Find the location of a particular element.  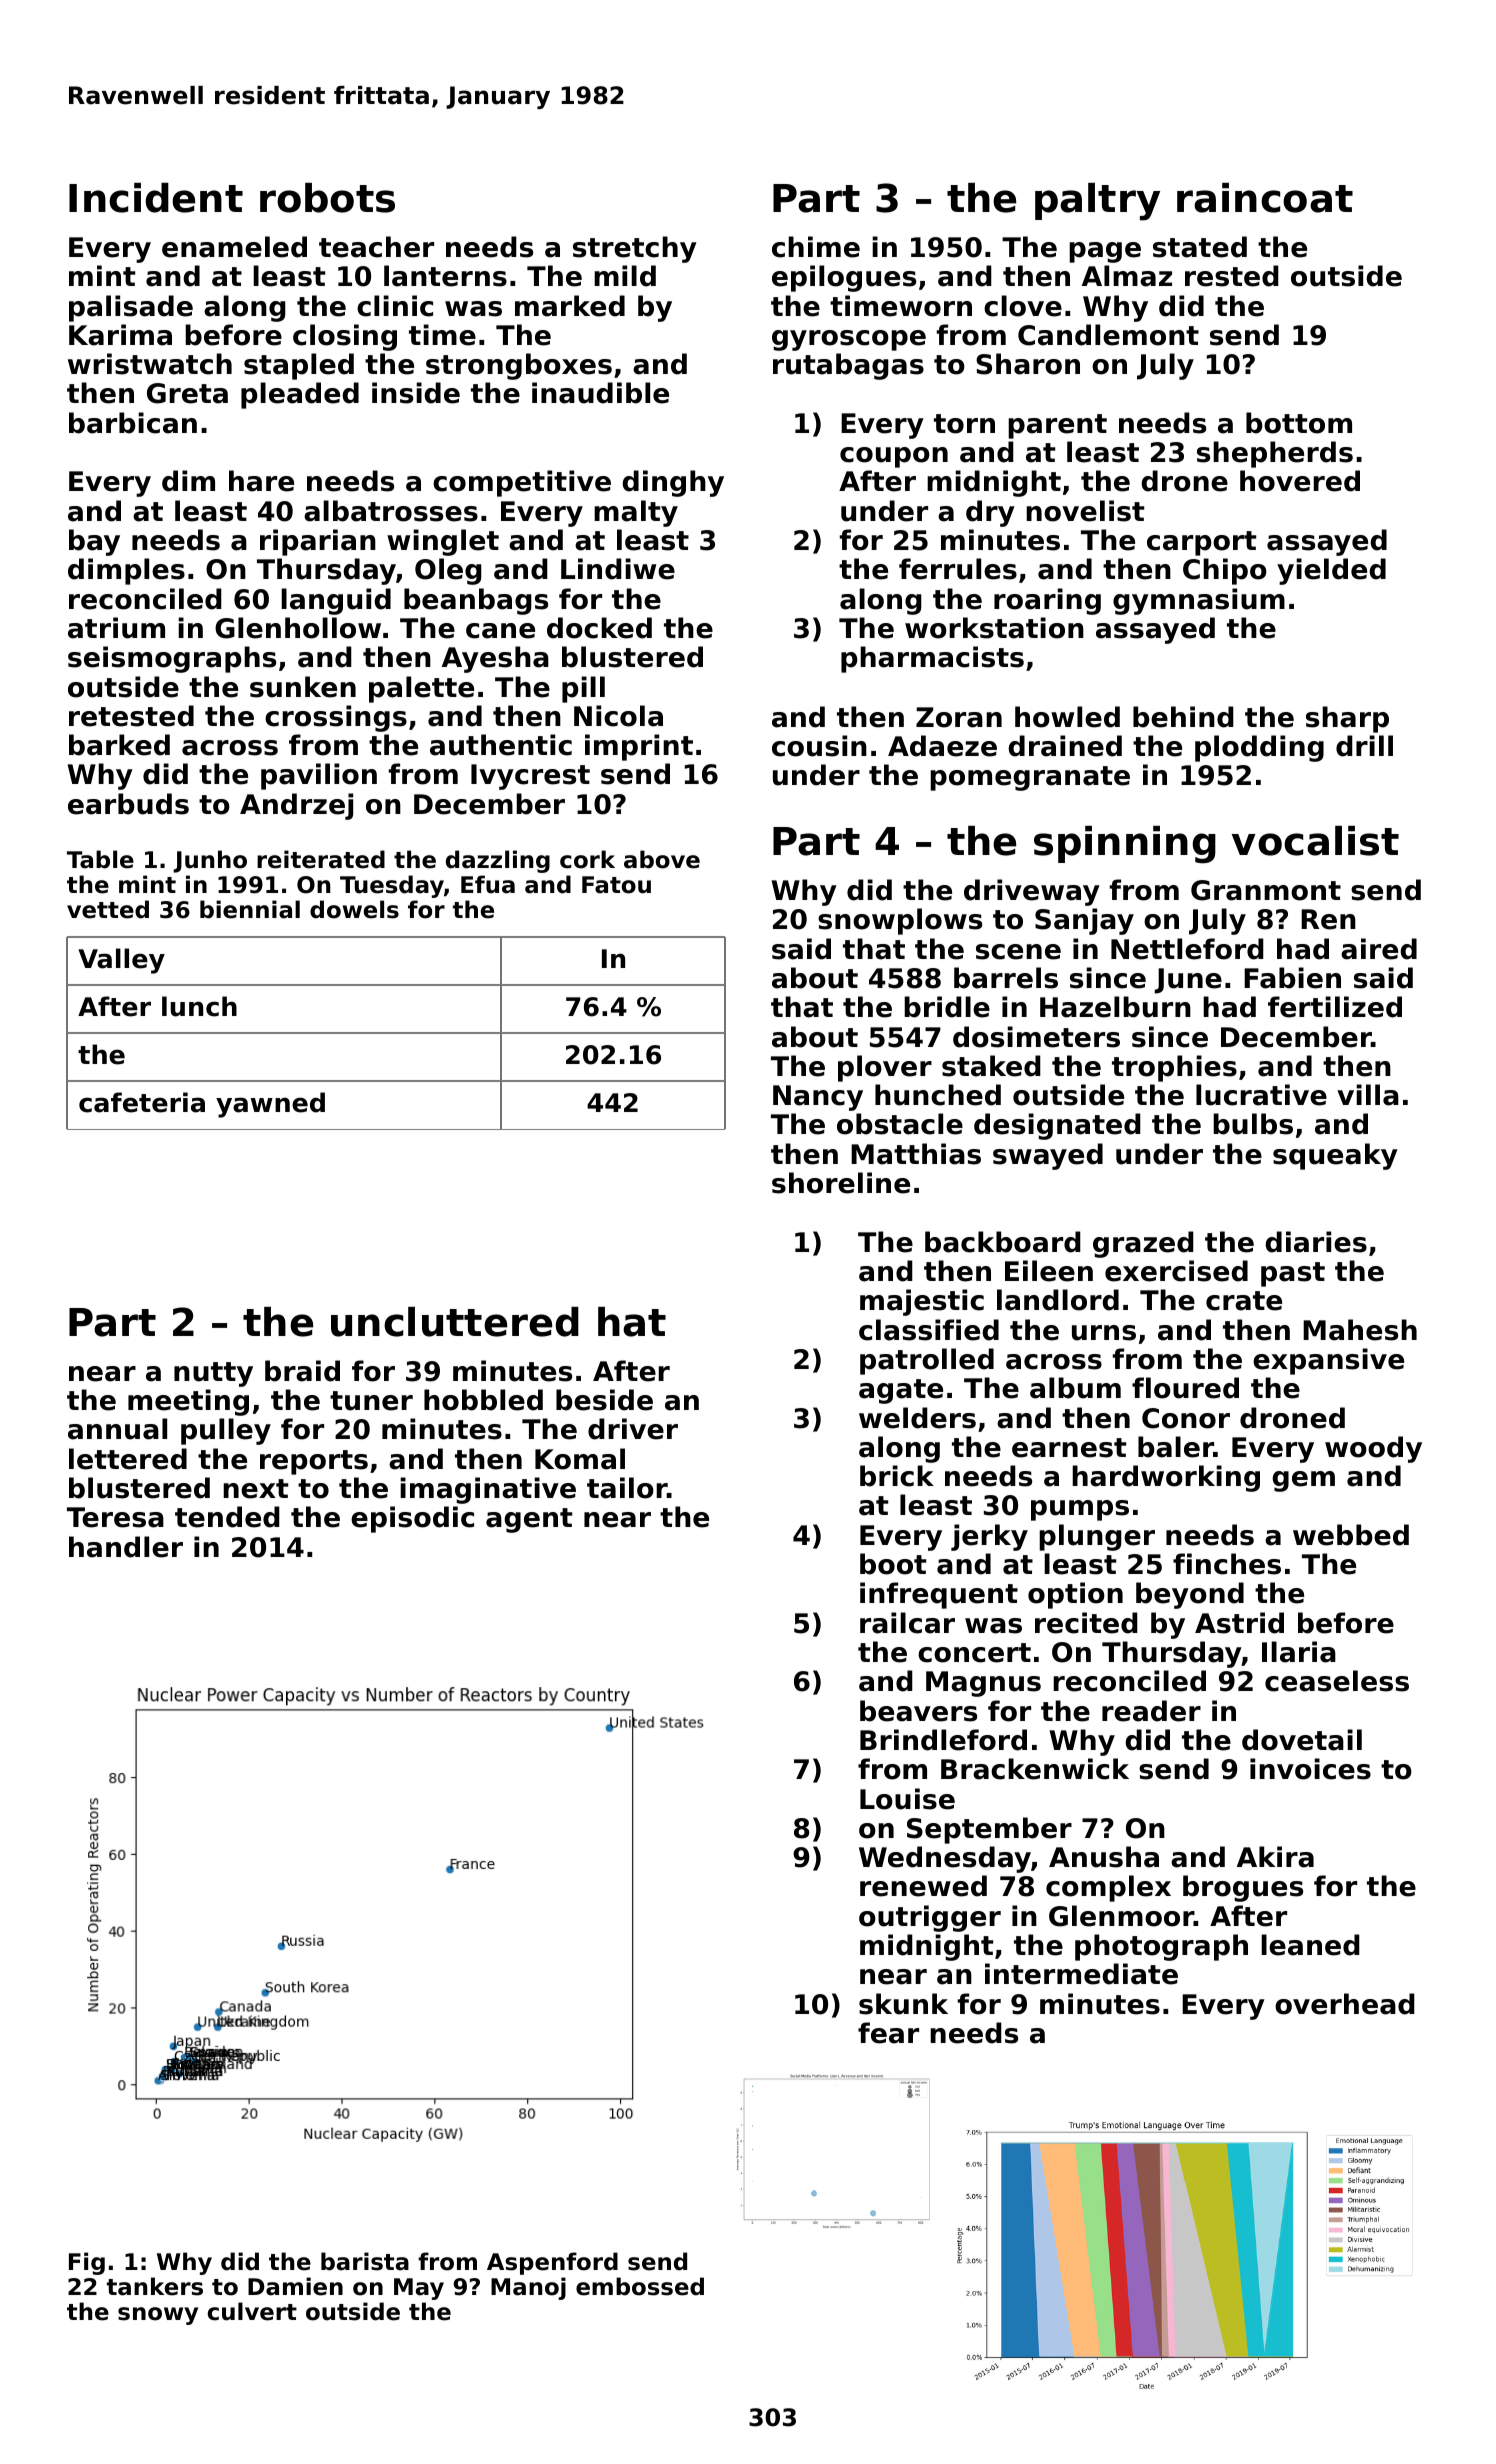

handler is located at coordinates (126, 1547).
